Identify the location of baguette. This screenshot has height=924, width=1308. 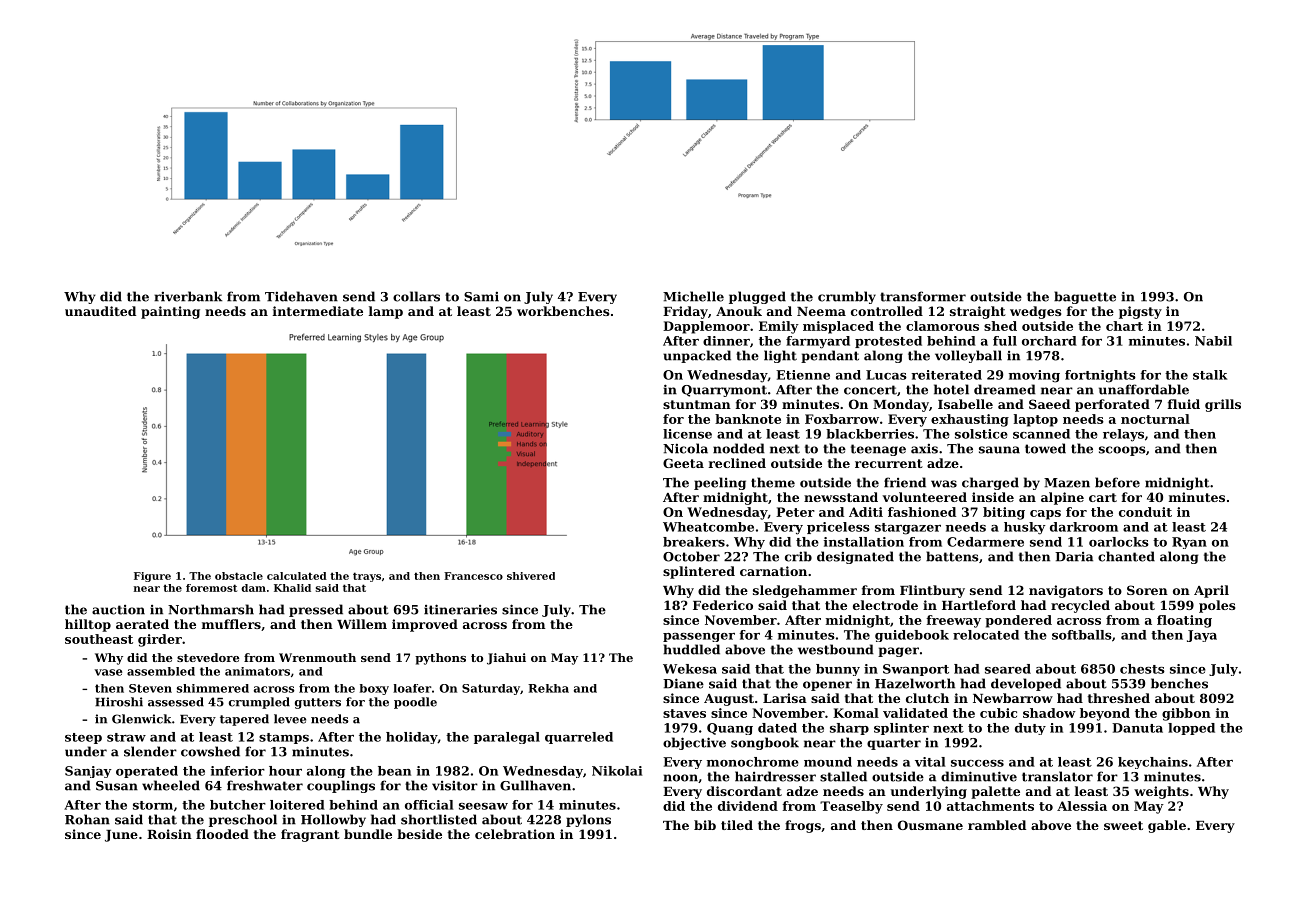
(1085, 297).
